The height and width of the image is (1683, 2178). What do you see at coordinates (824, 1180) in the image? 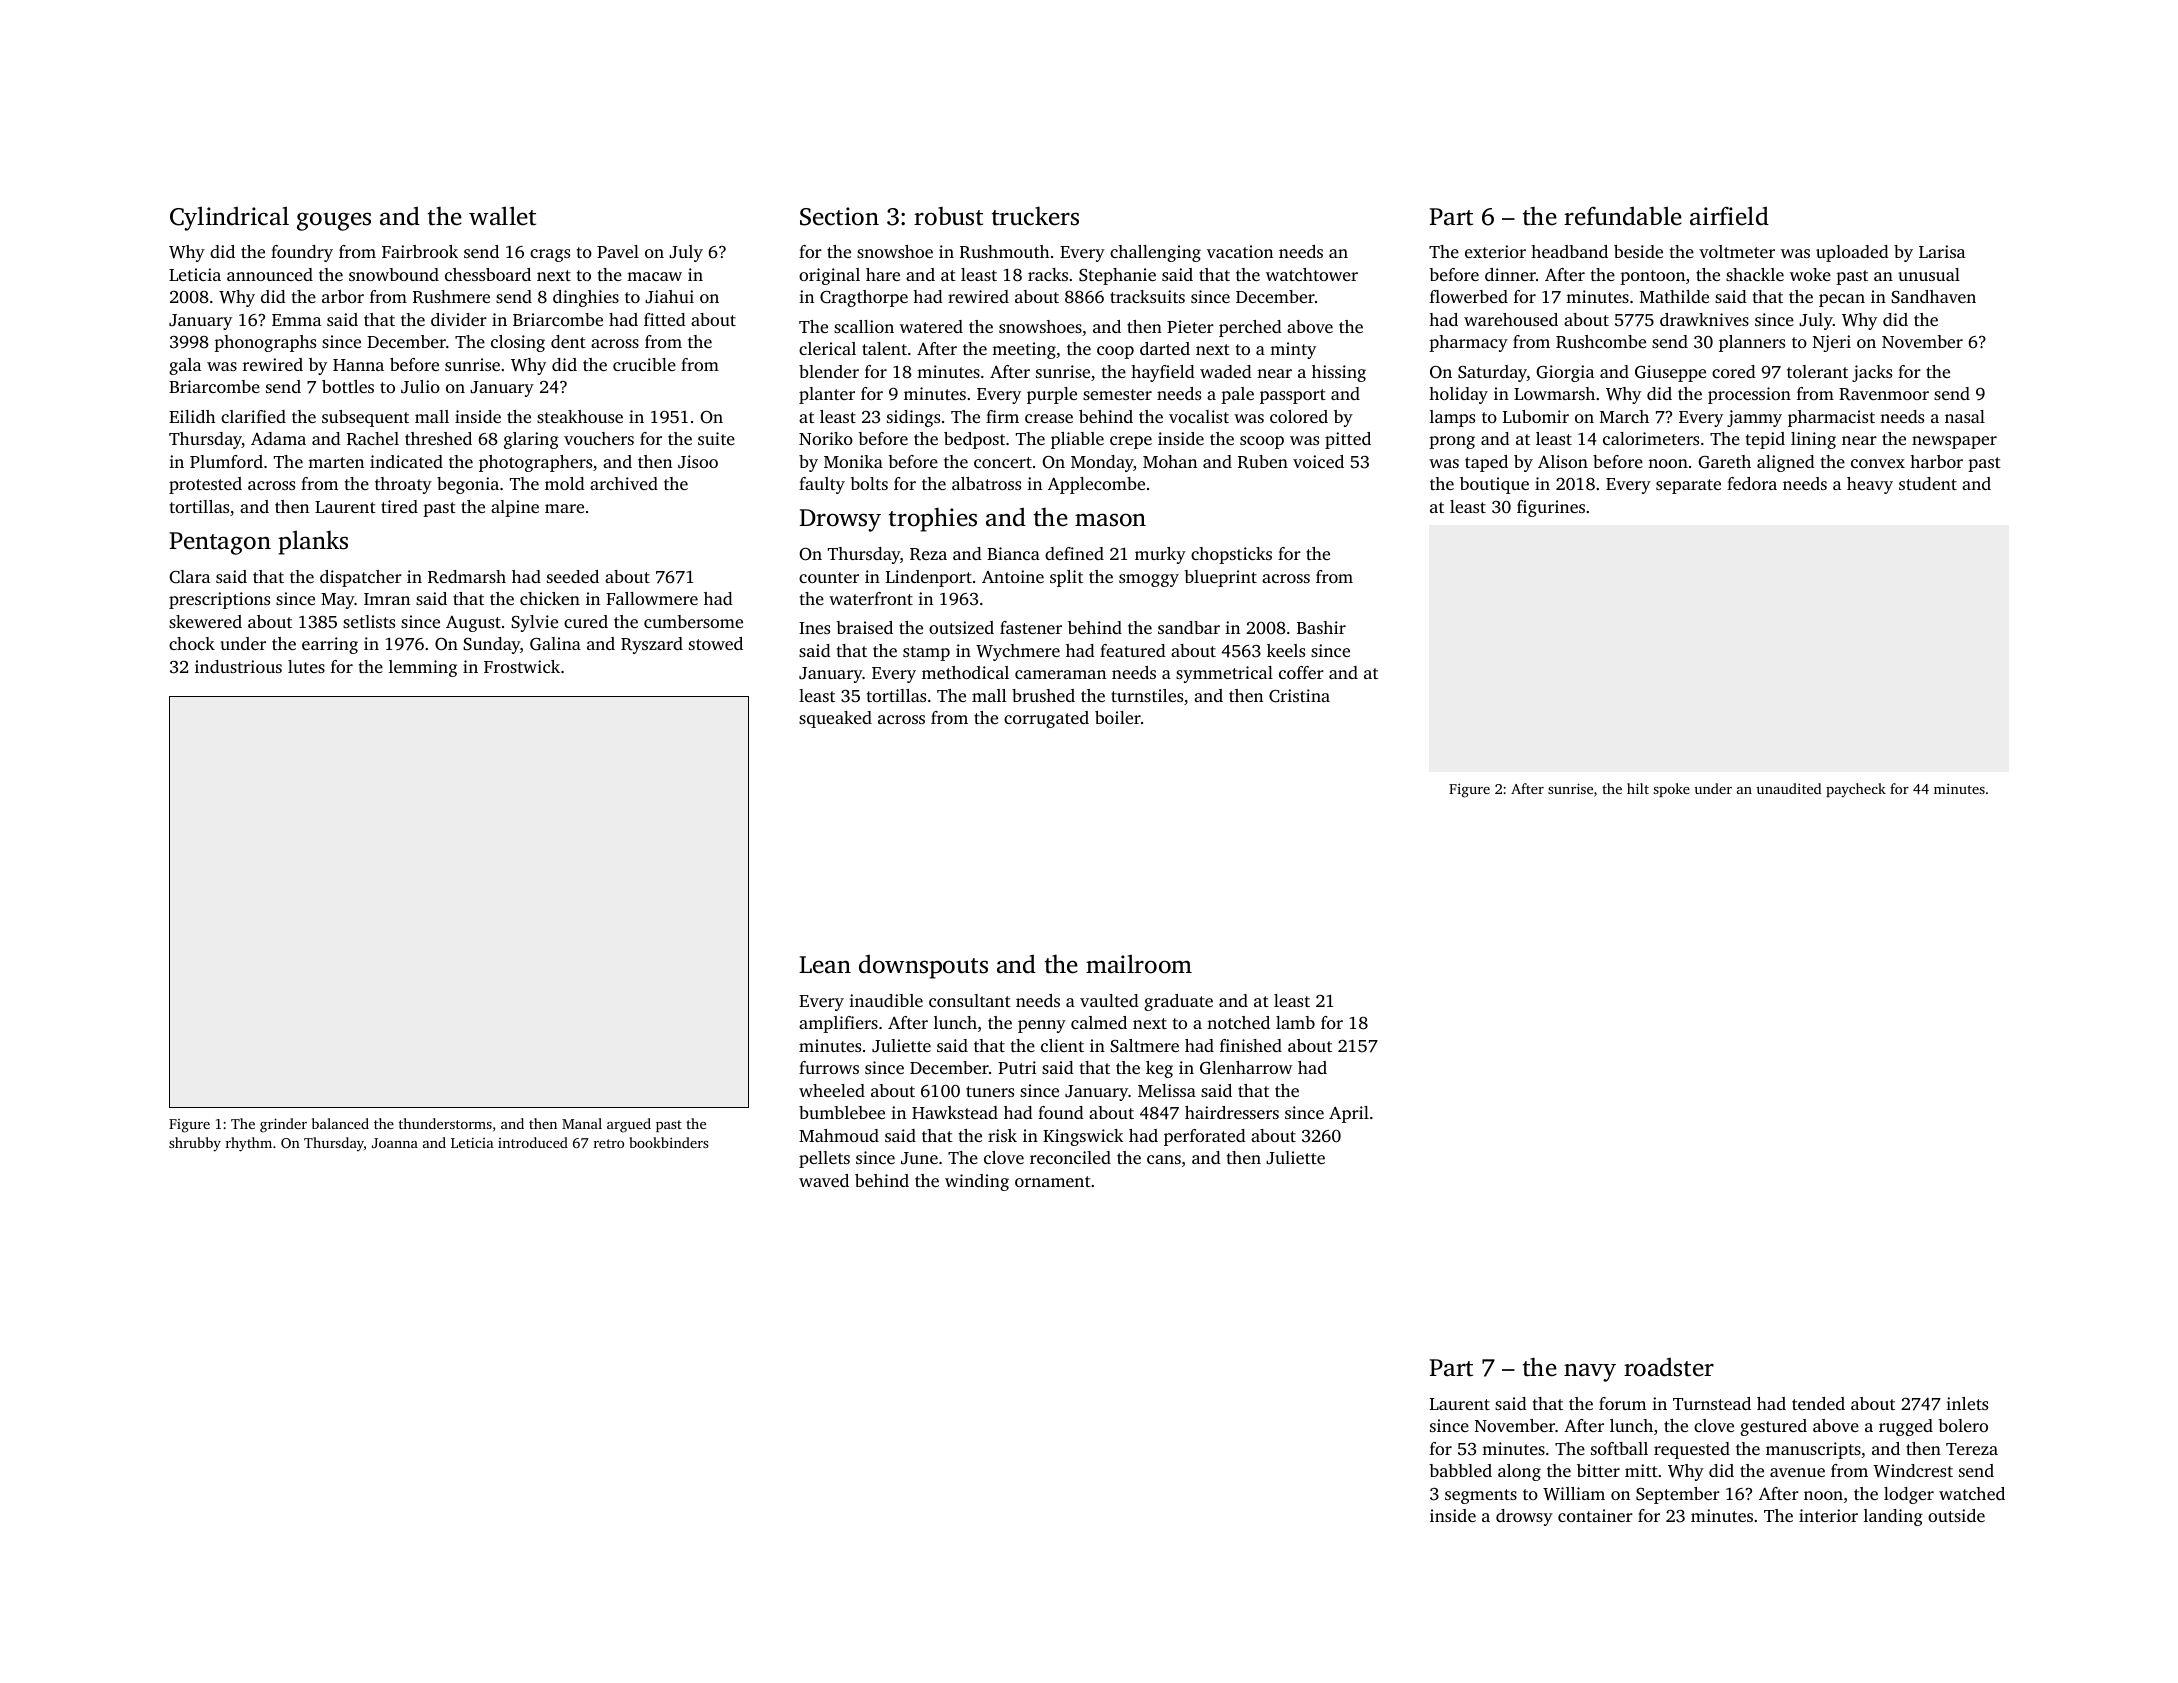
I see `waved` at bounding box center [824, 1180].
